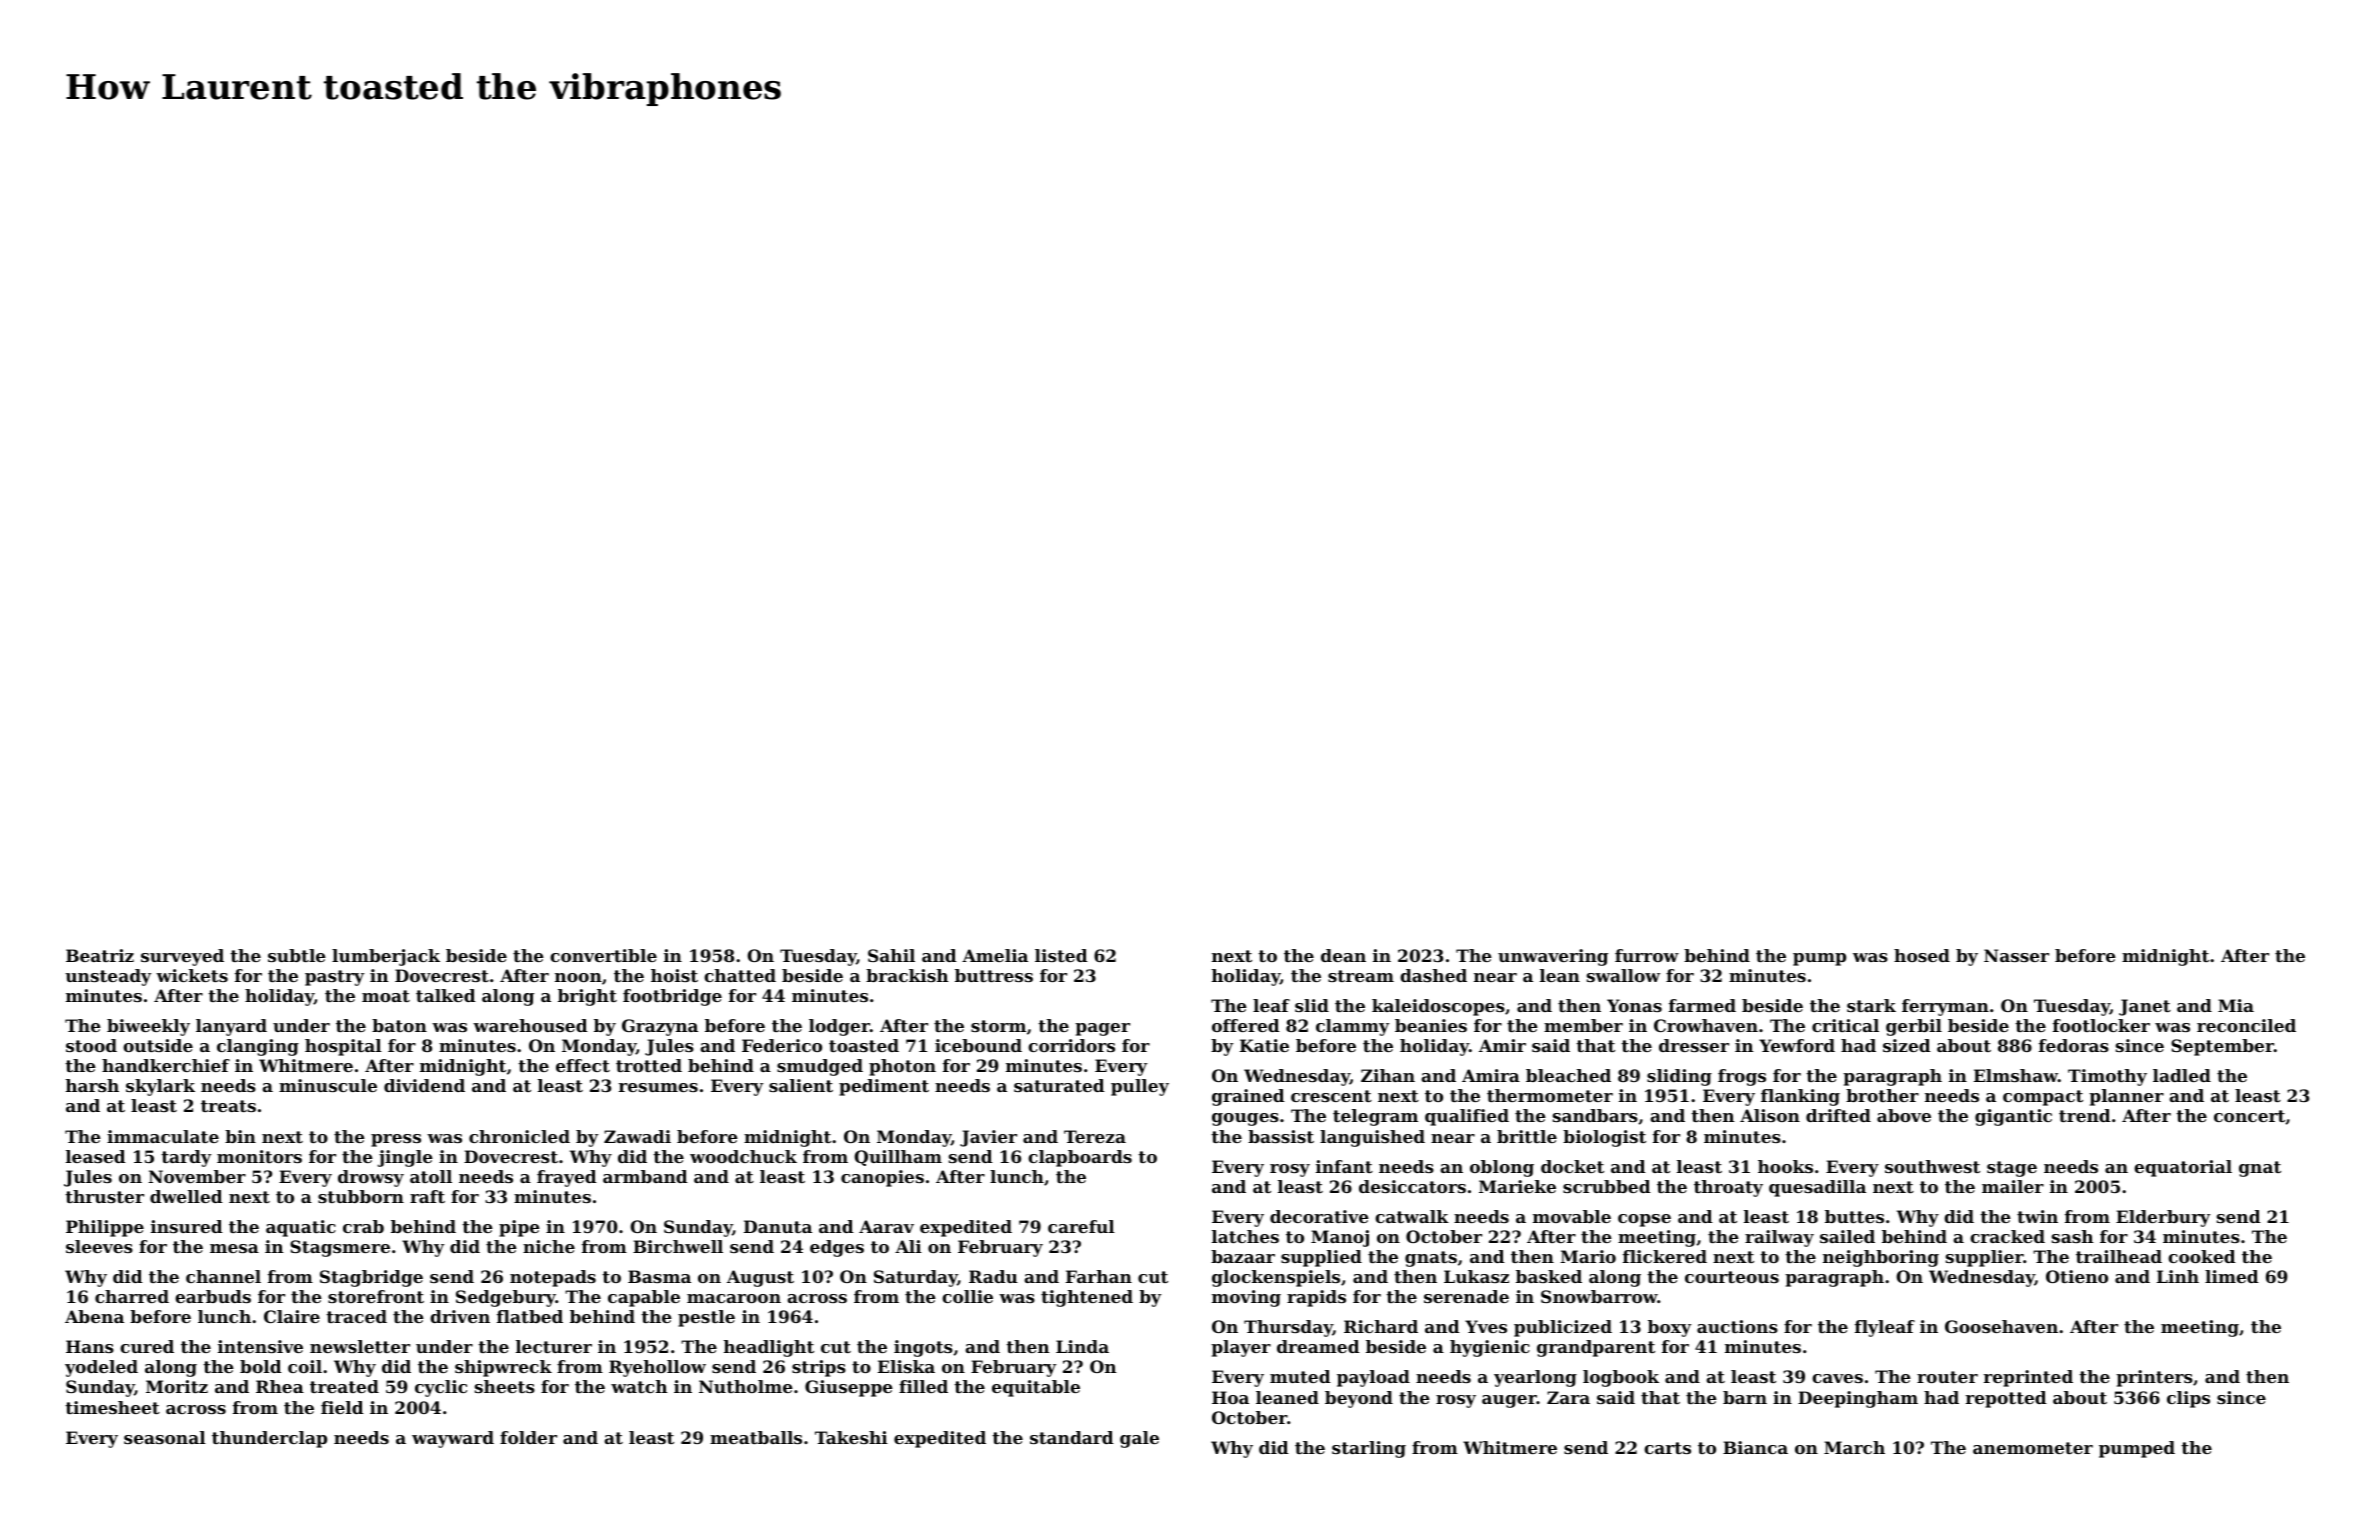 This screenshot has height=1540, width=2380. I want to click on anemometer, so click(2033, 1448).
